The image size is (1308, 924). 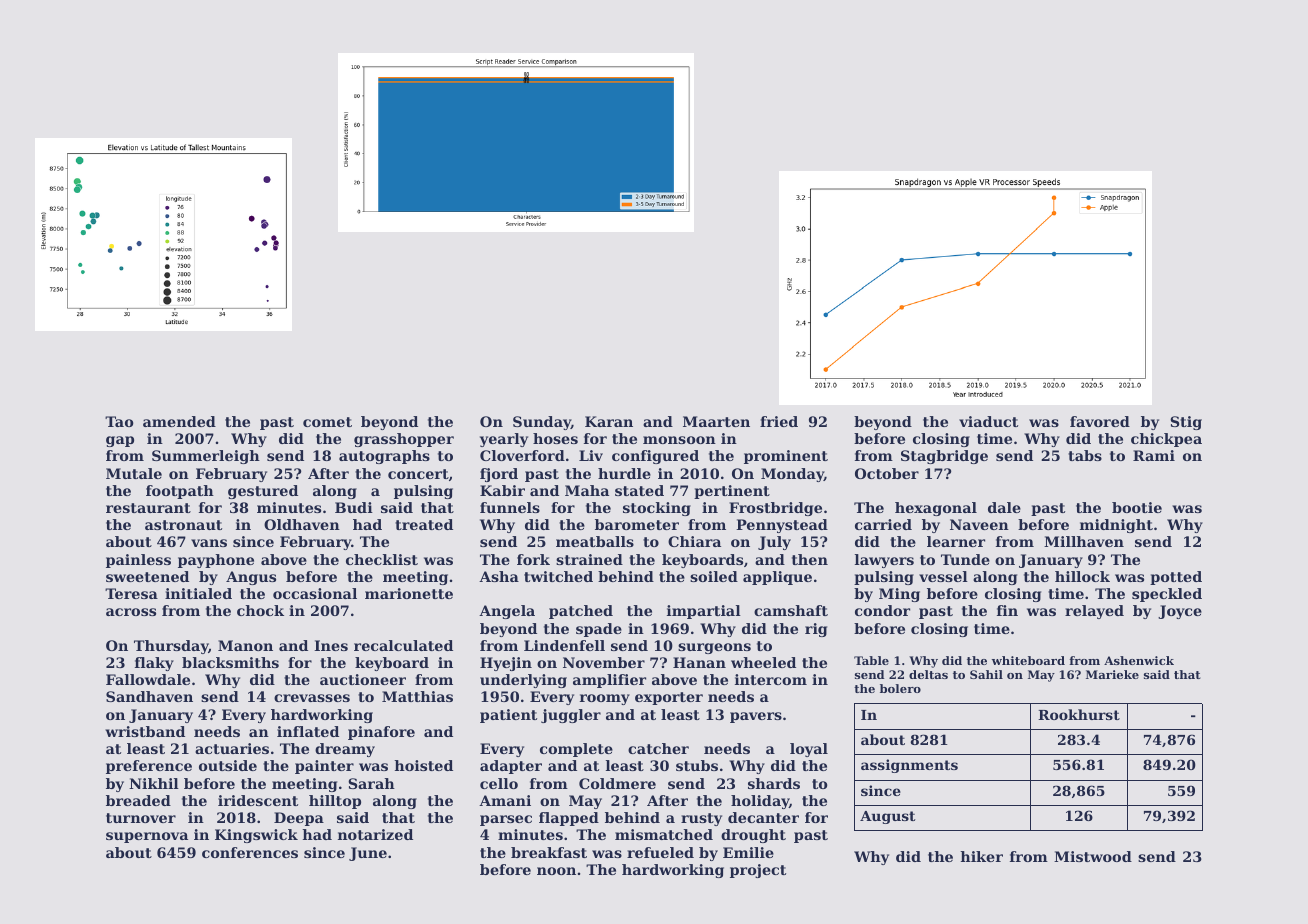 What do you see at coordinates (658, 748) in the screenshot?
I see `catcher` at bounding box center [658, 748].
